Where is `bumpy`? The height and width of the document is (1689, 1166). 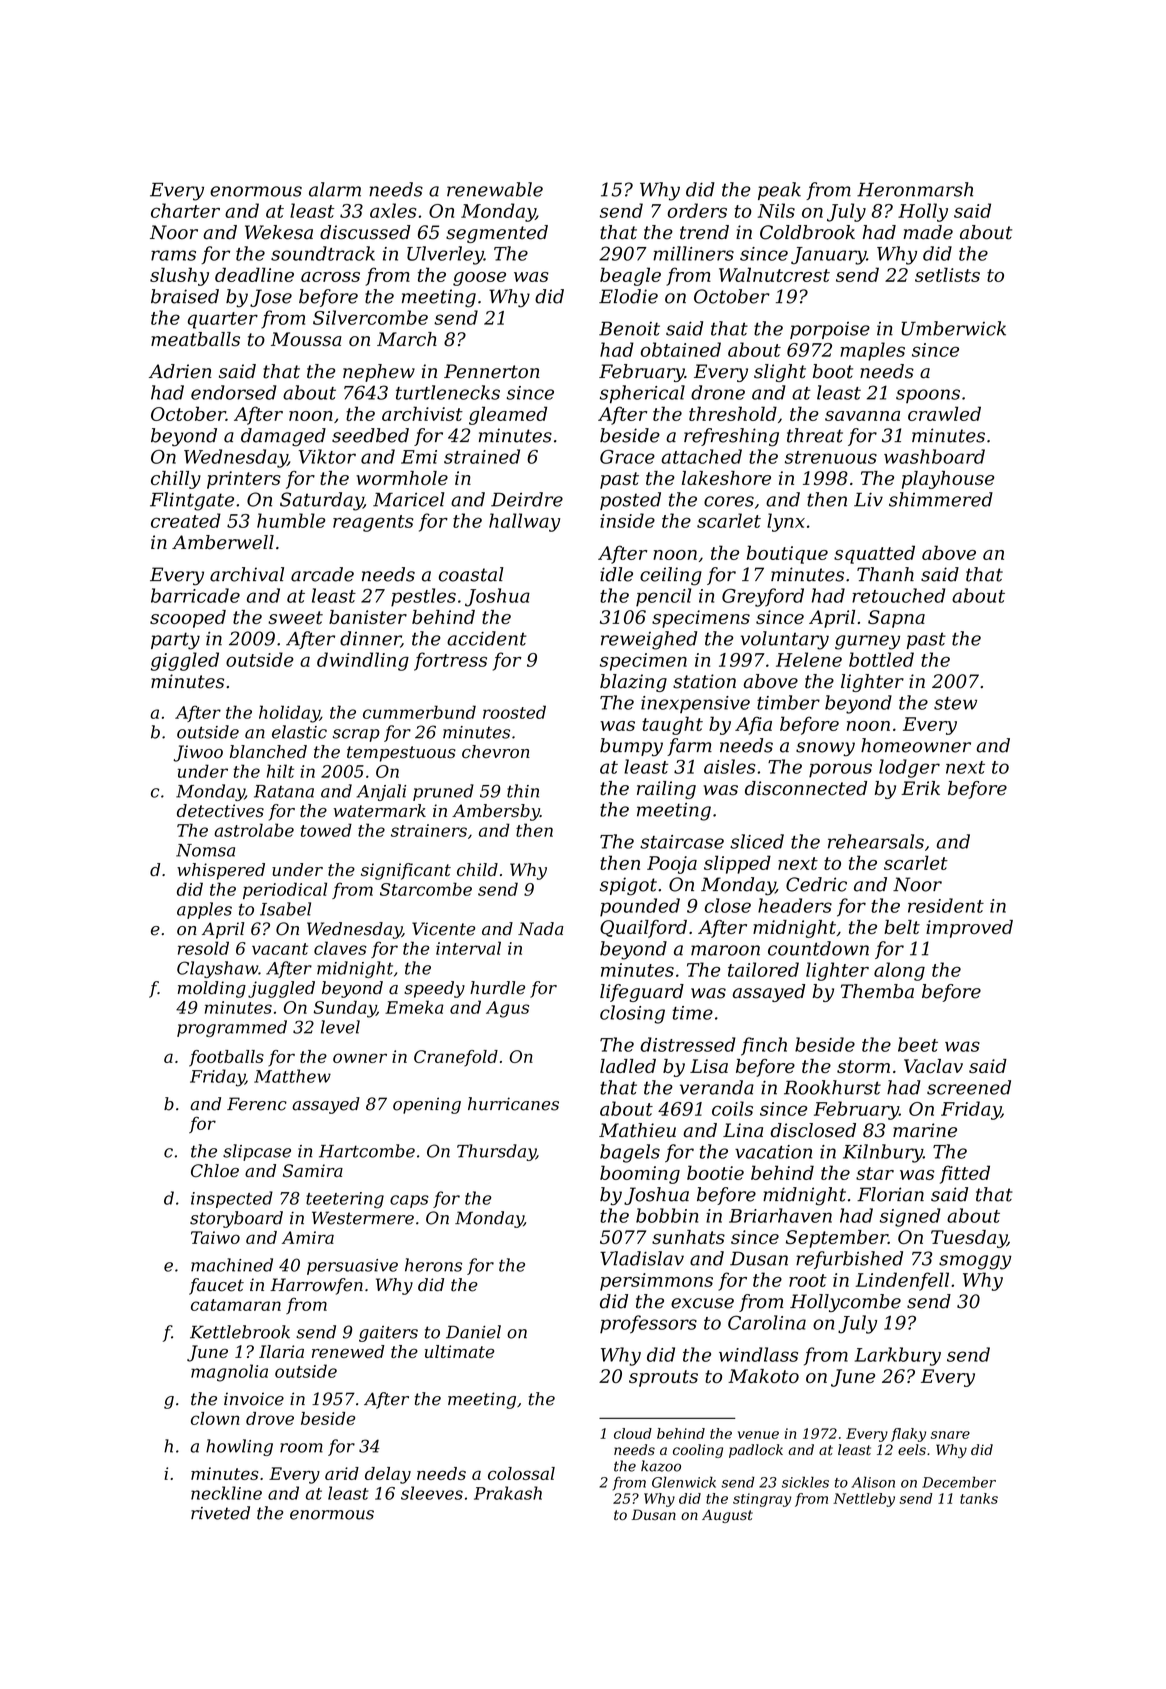
bumpy is located at coordinates (631, 747).
